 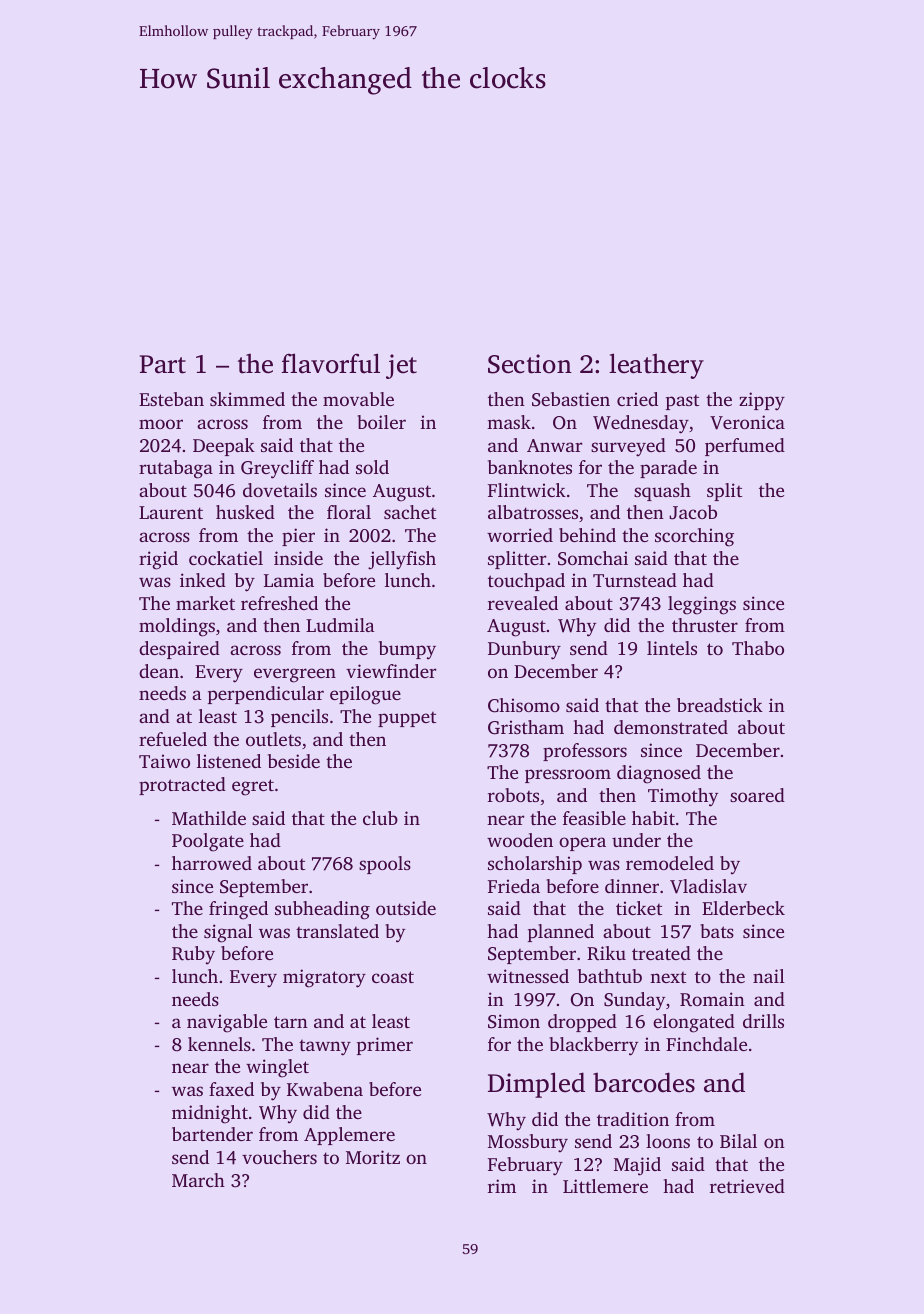 I want to click on robots, so click(x=513, y=795).
